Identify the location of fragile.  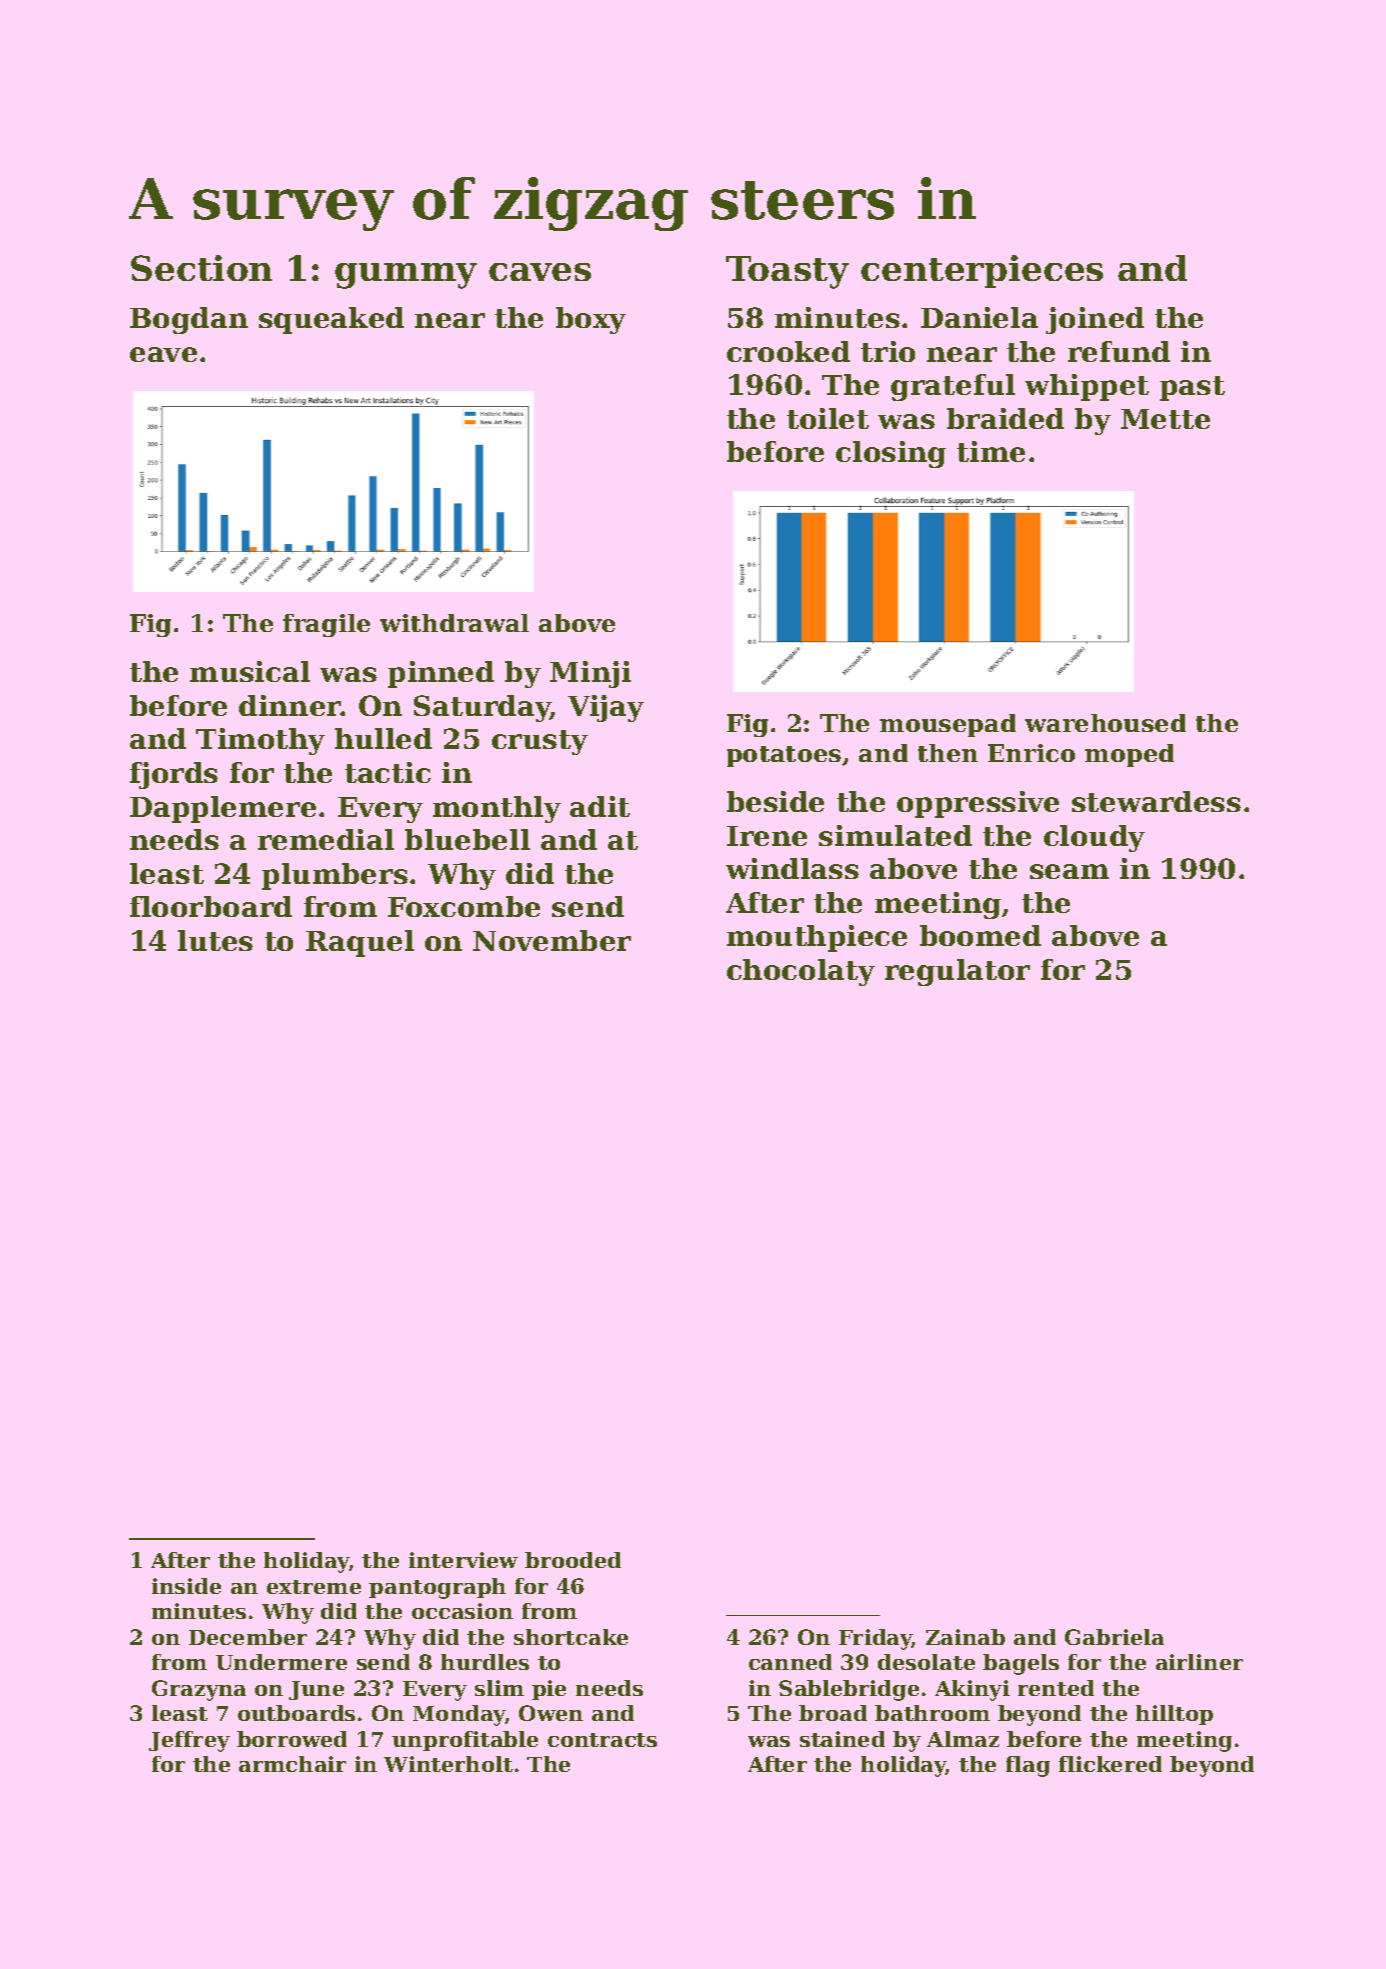
(326, 625).
